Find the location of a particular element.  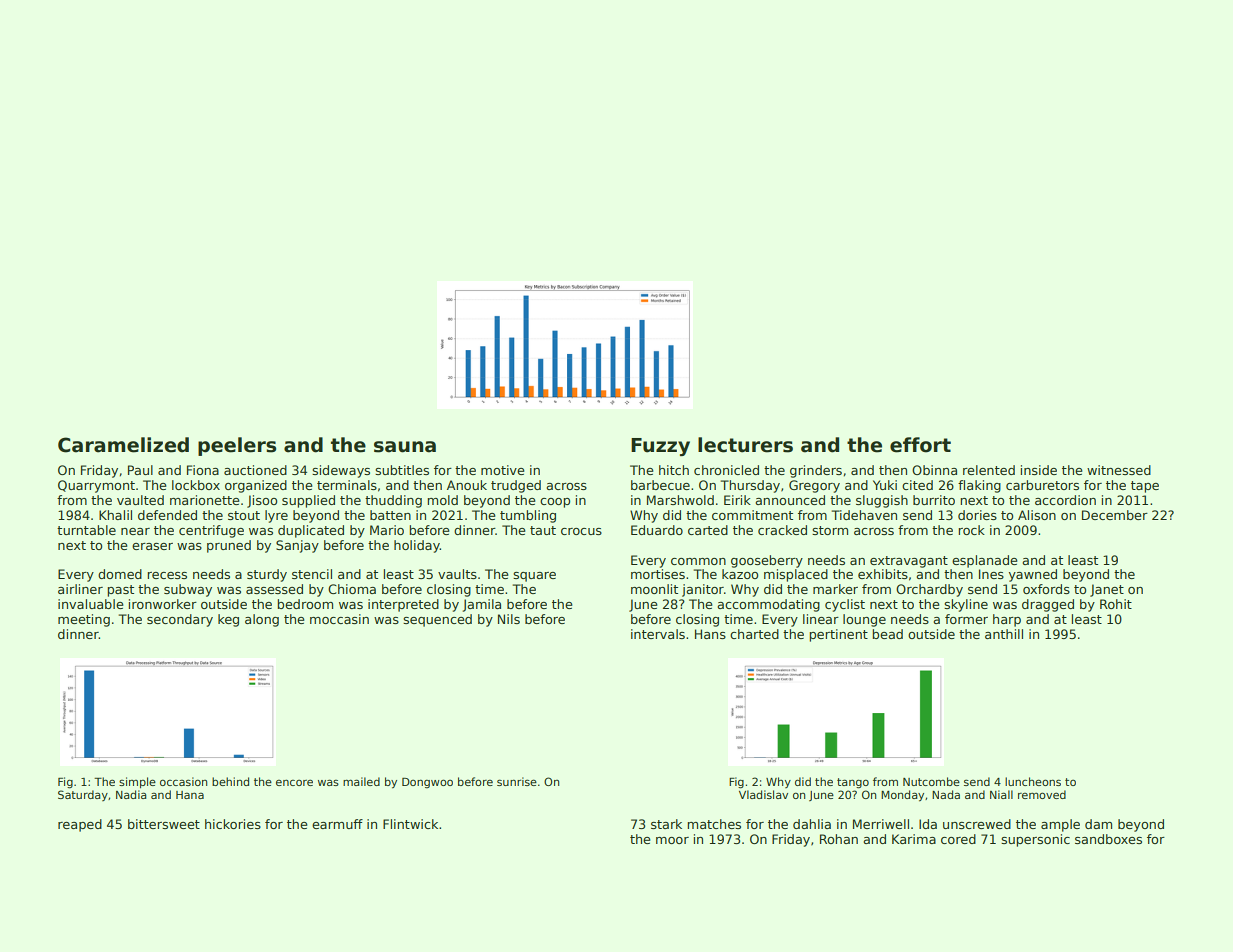

Janet is located at coordinates (1107, 590).
